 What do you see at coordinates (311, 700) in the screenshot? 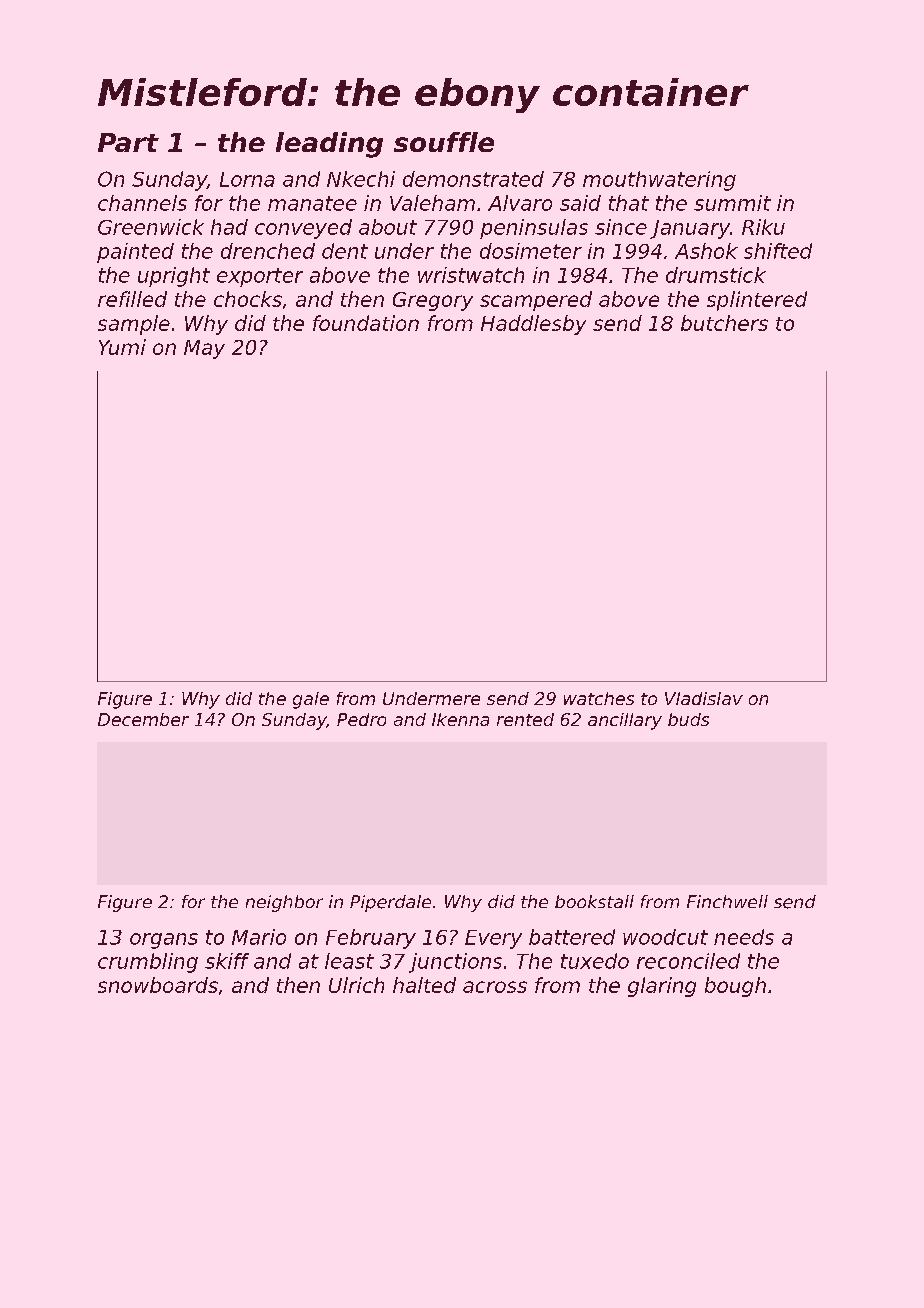
I see `gale` at bounding box center [311, 700].
